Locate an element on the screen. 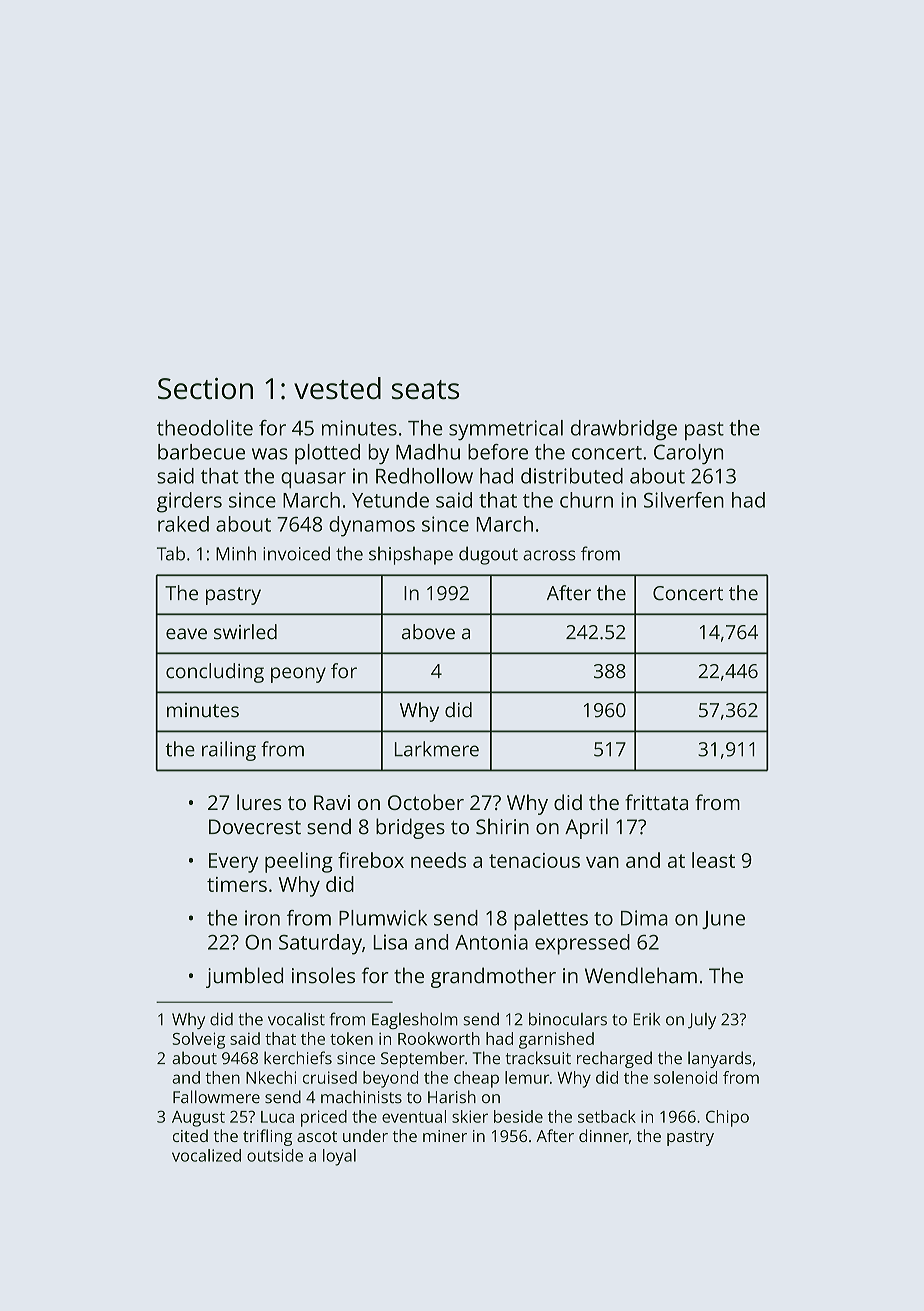 The height and width of the screenshot is (1311, 924). outside is located at coordinates (275, 1155).
